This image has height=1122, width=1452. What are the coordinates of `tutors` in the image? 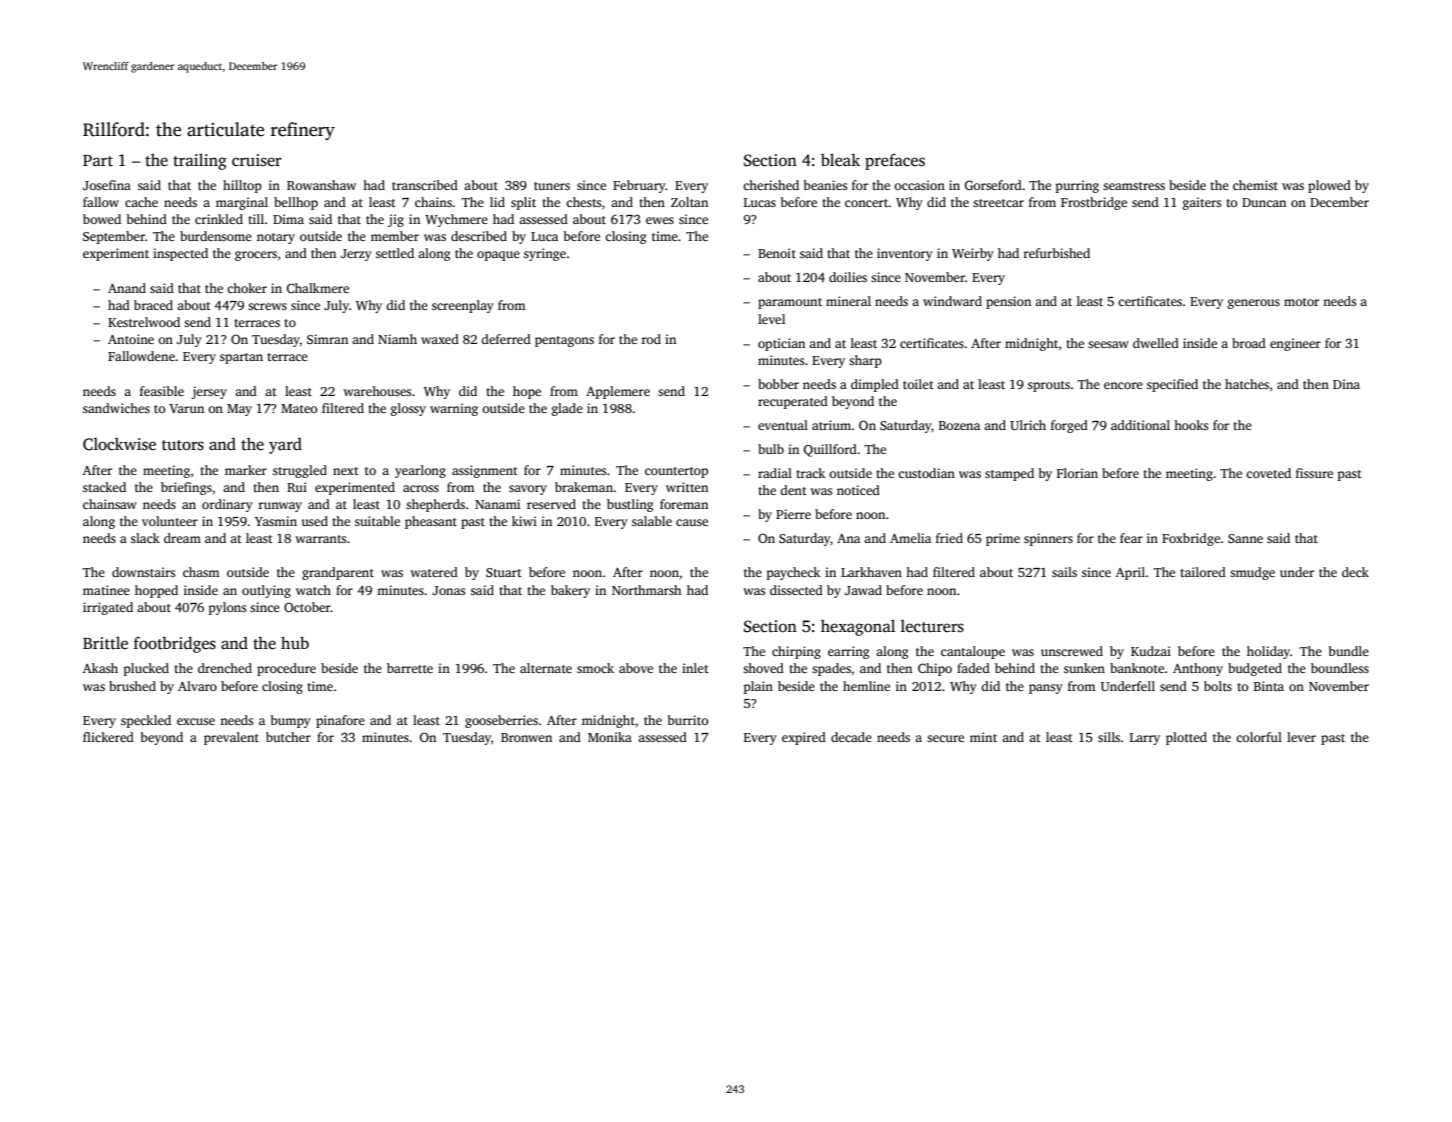 It's located at (183, 445).
